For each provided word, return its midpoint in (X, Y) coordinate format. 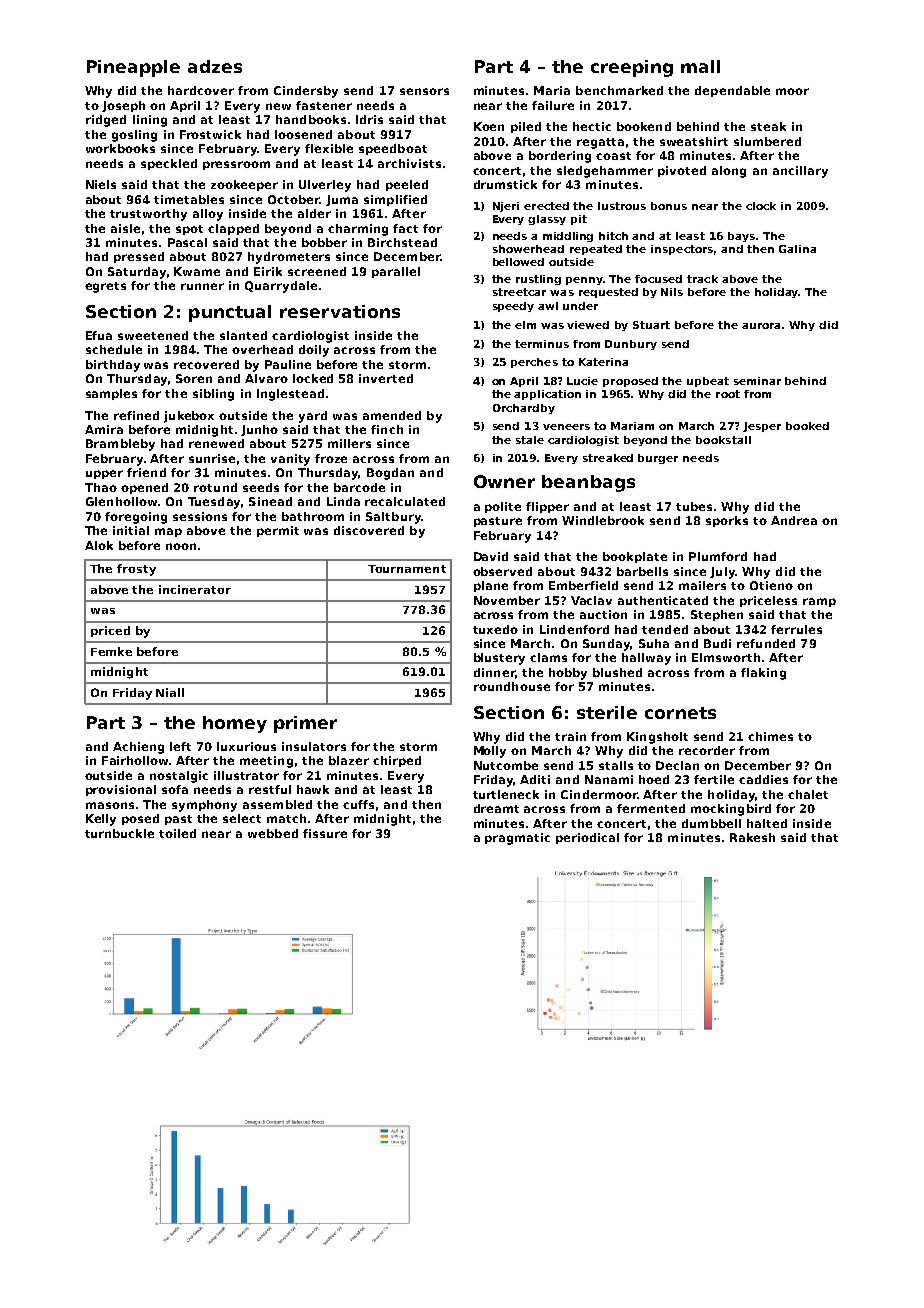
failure (553, 105)
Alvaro (266, 378)
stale (530, 440)
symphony (204, 806)
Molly (490, 752)
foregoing (136, 518)
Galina (797, 249)
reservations (340, 311)
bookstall (723, 440)
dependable (732, 91)
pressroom (236, 165)
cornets (680, 713)
